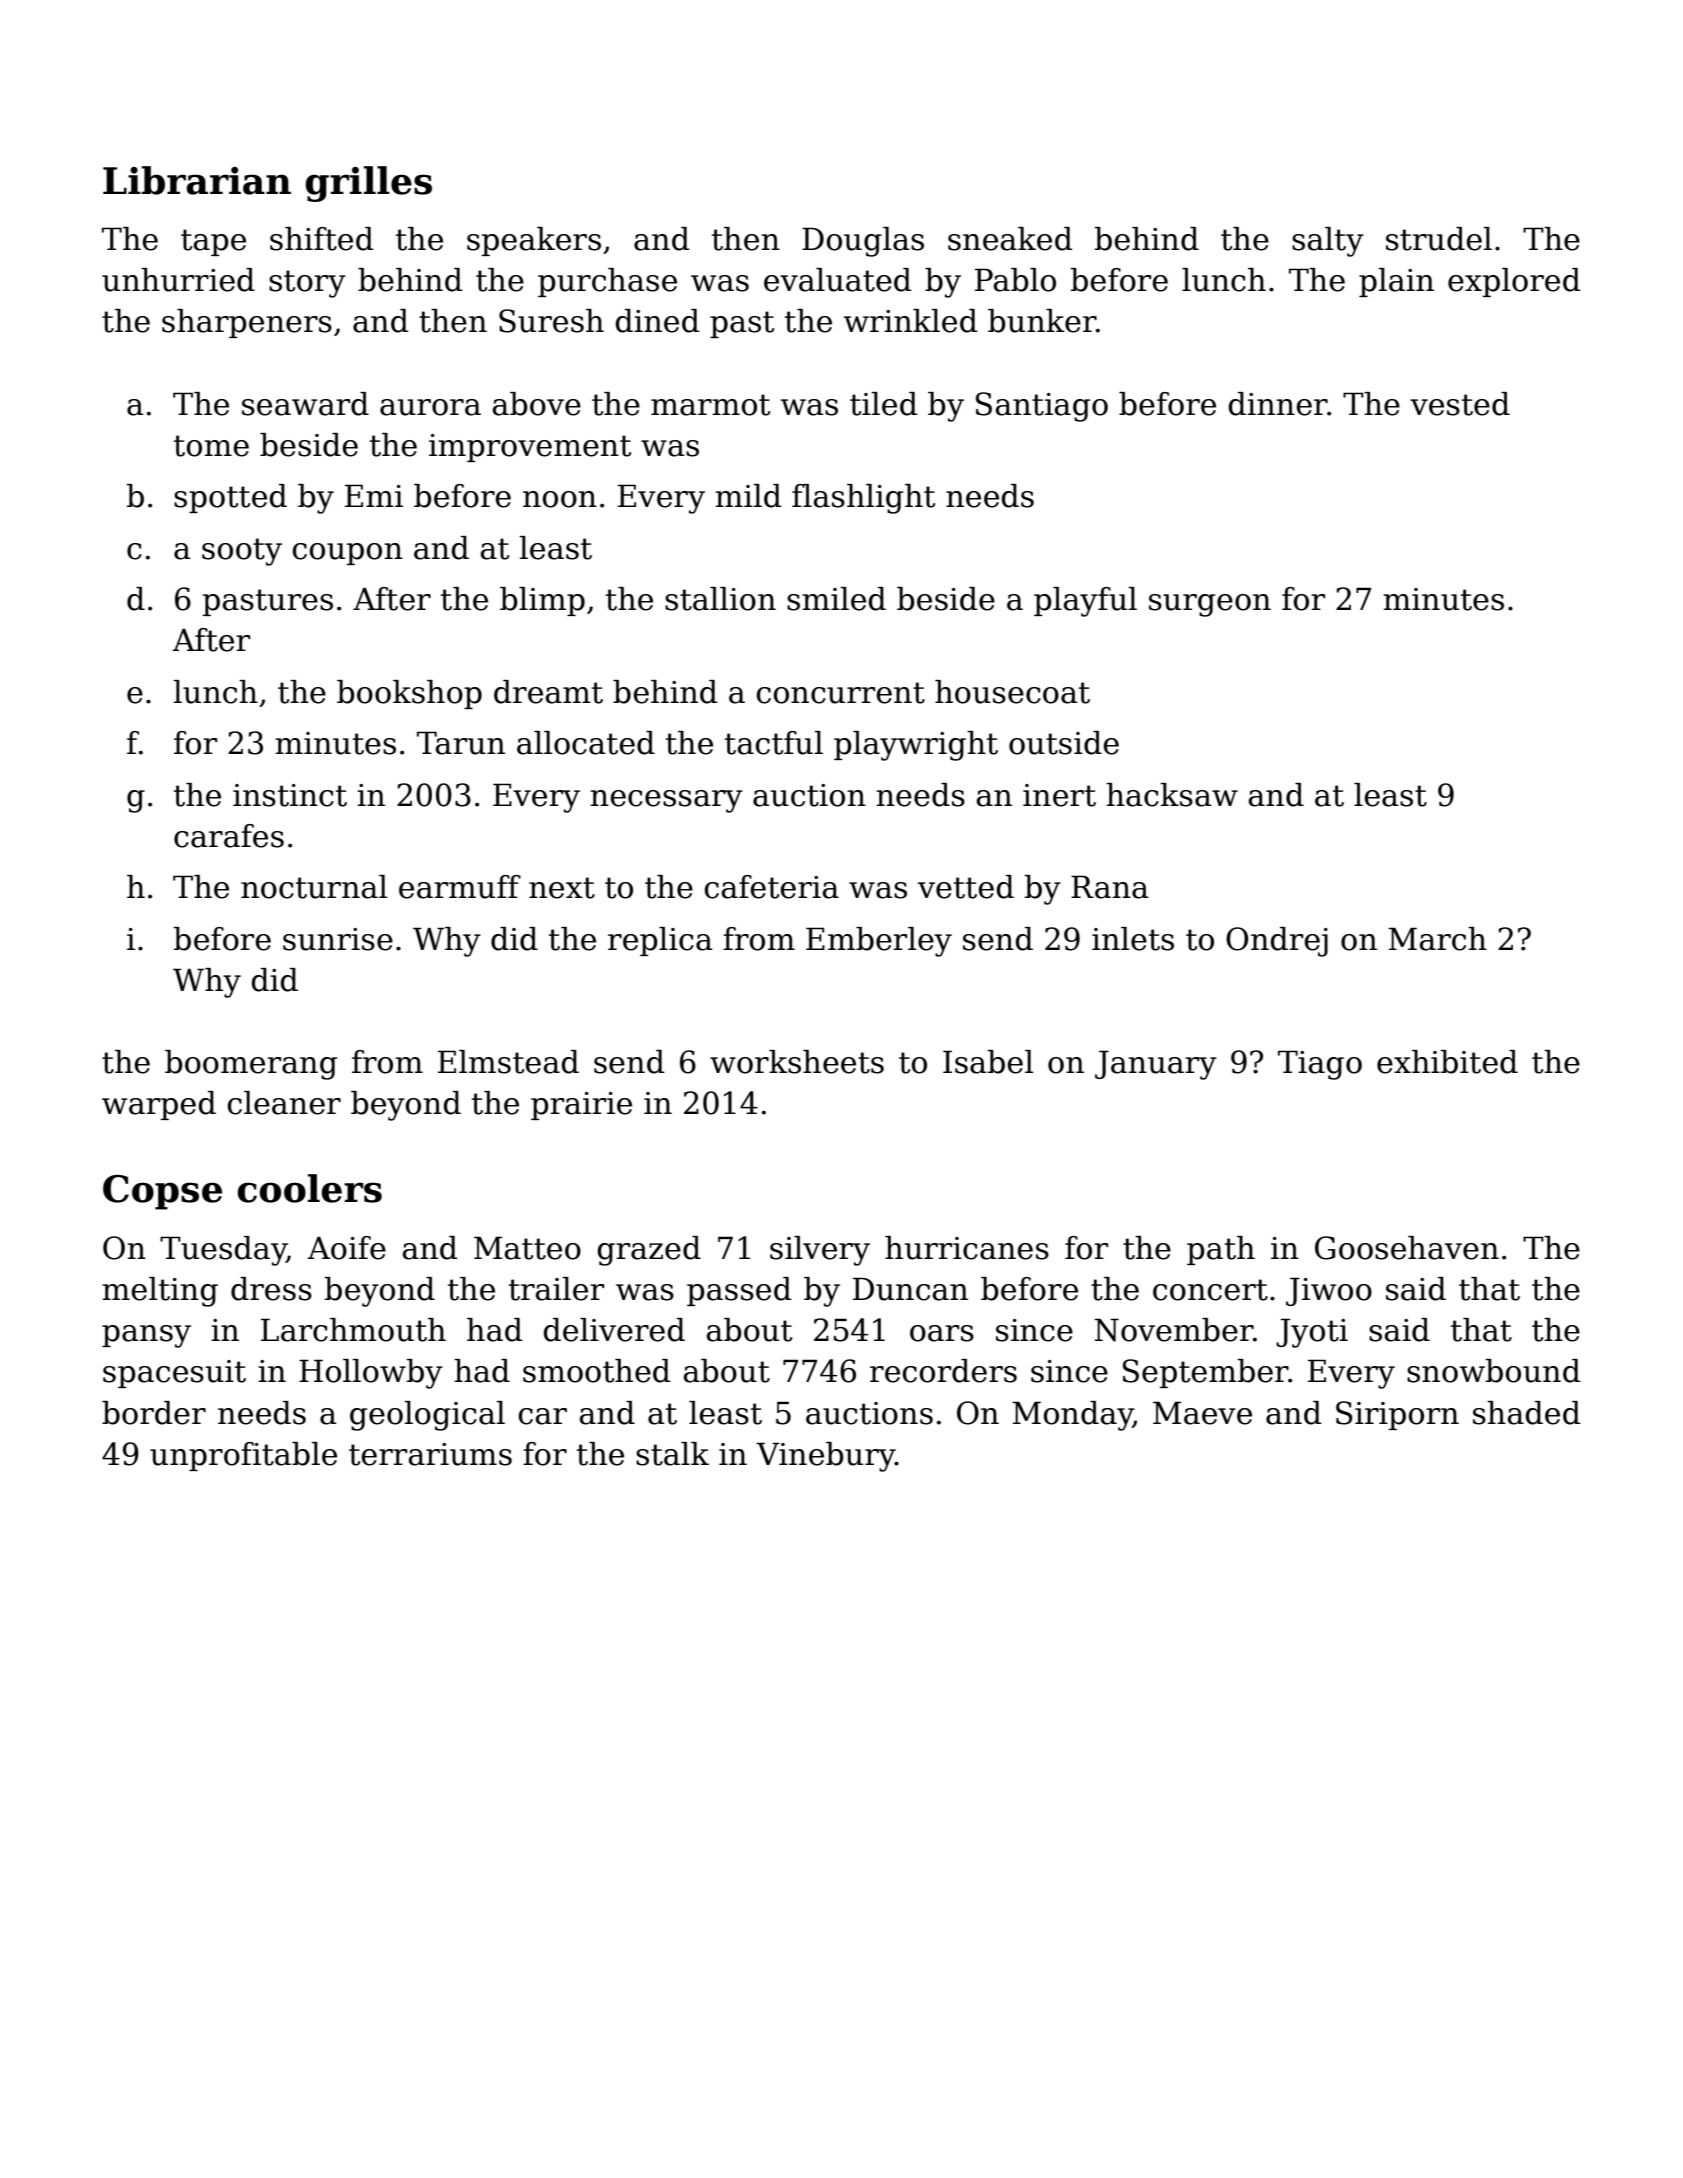 The height and width of the screenshot is (2178, 1683). Describe the element at coordinates (368, 184) in the screenshot. I see `grilles` at that location.
